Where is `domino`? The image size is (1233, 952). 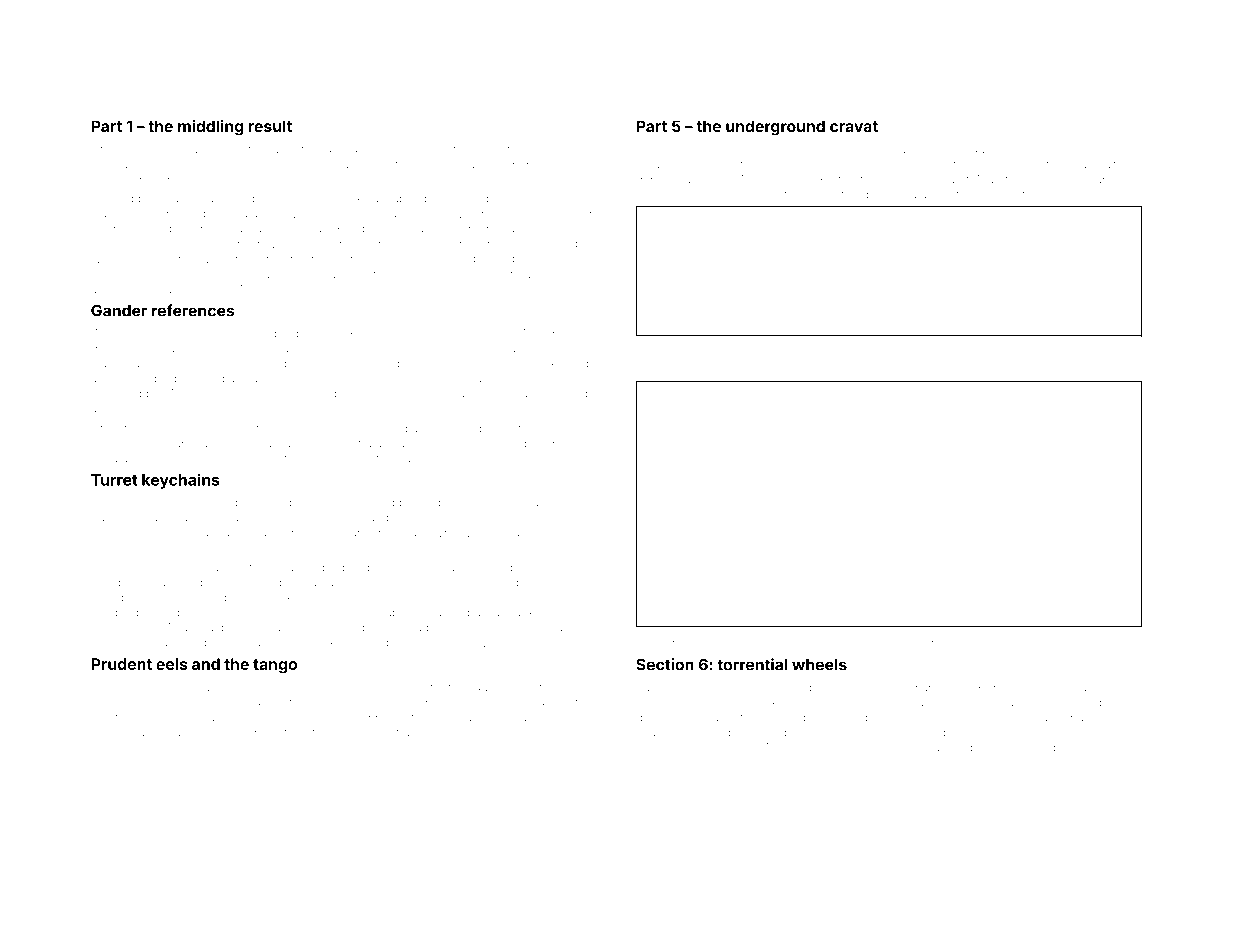
domino is located at coordinates (727, 149).
